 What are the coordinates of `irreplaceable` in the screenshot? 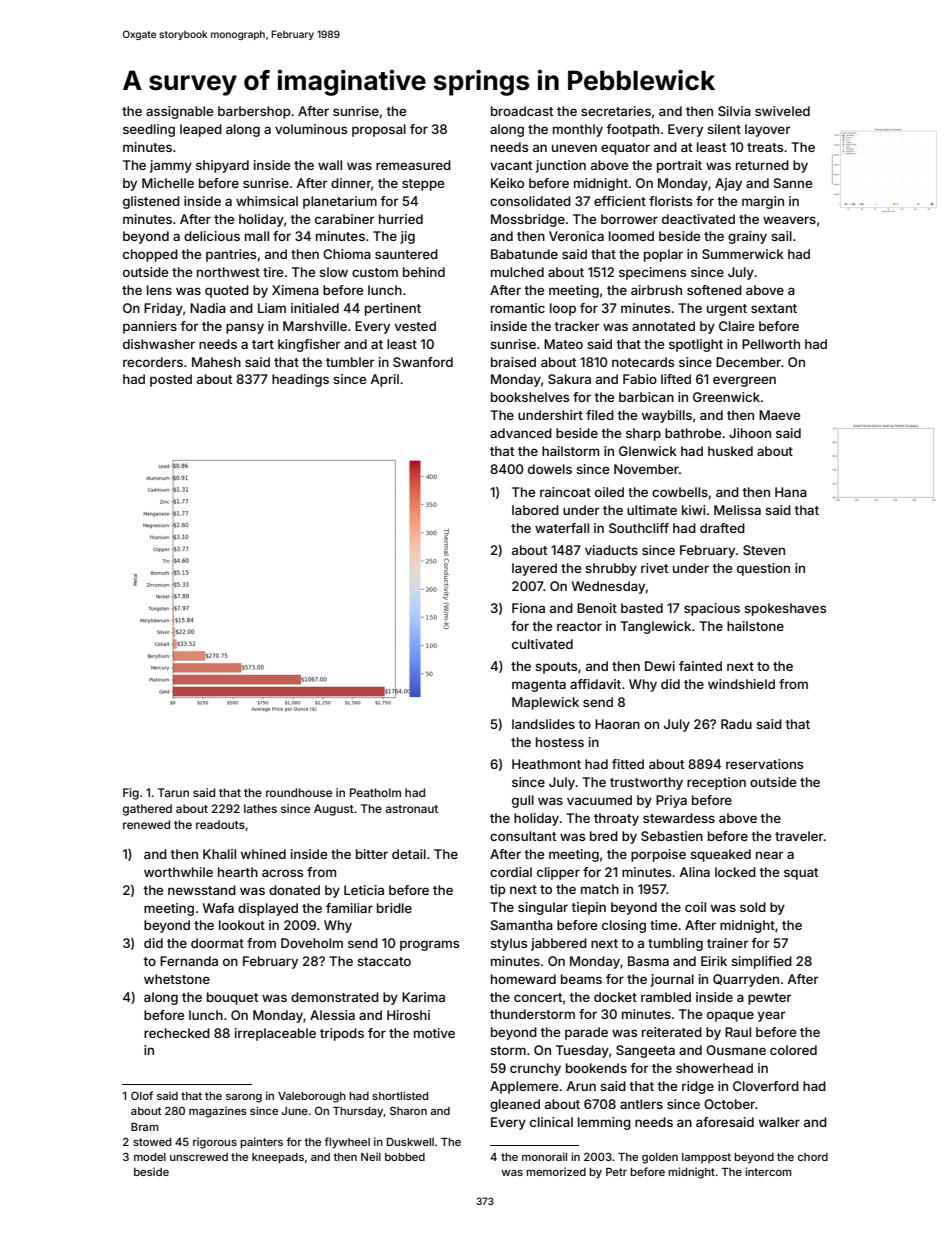 It's located at (275, 1034).
